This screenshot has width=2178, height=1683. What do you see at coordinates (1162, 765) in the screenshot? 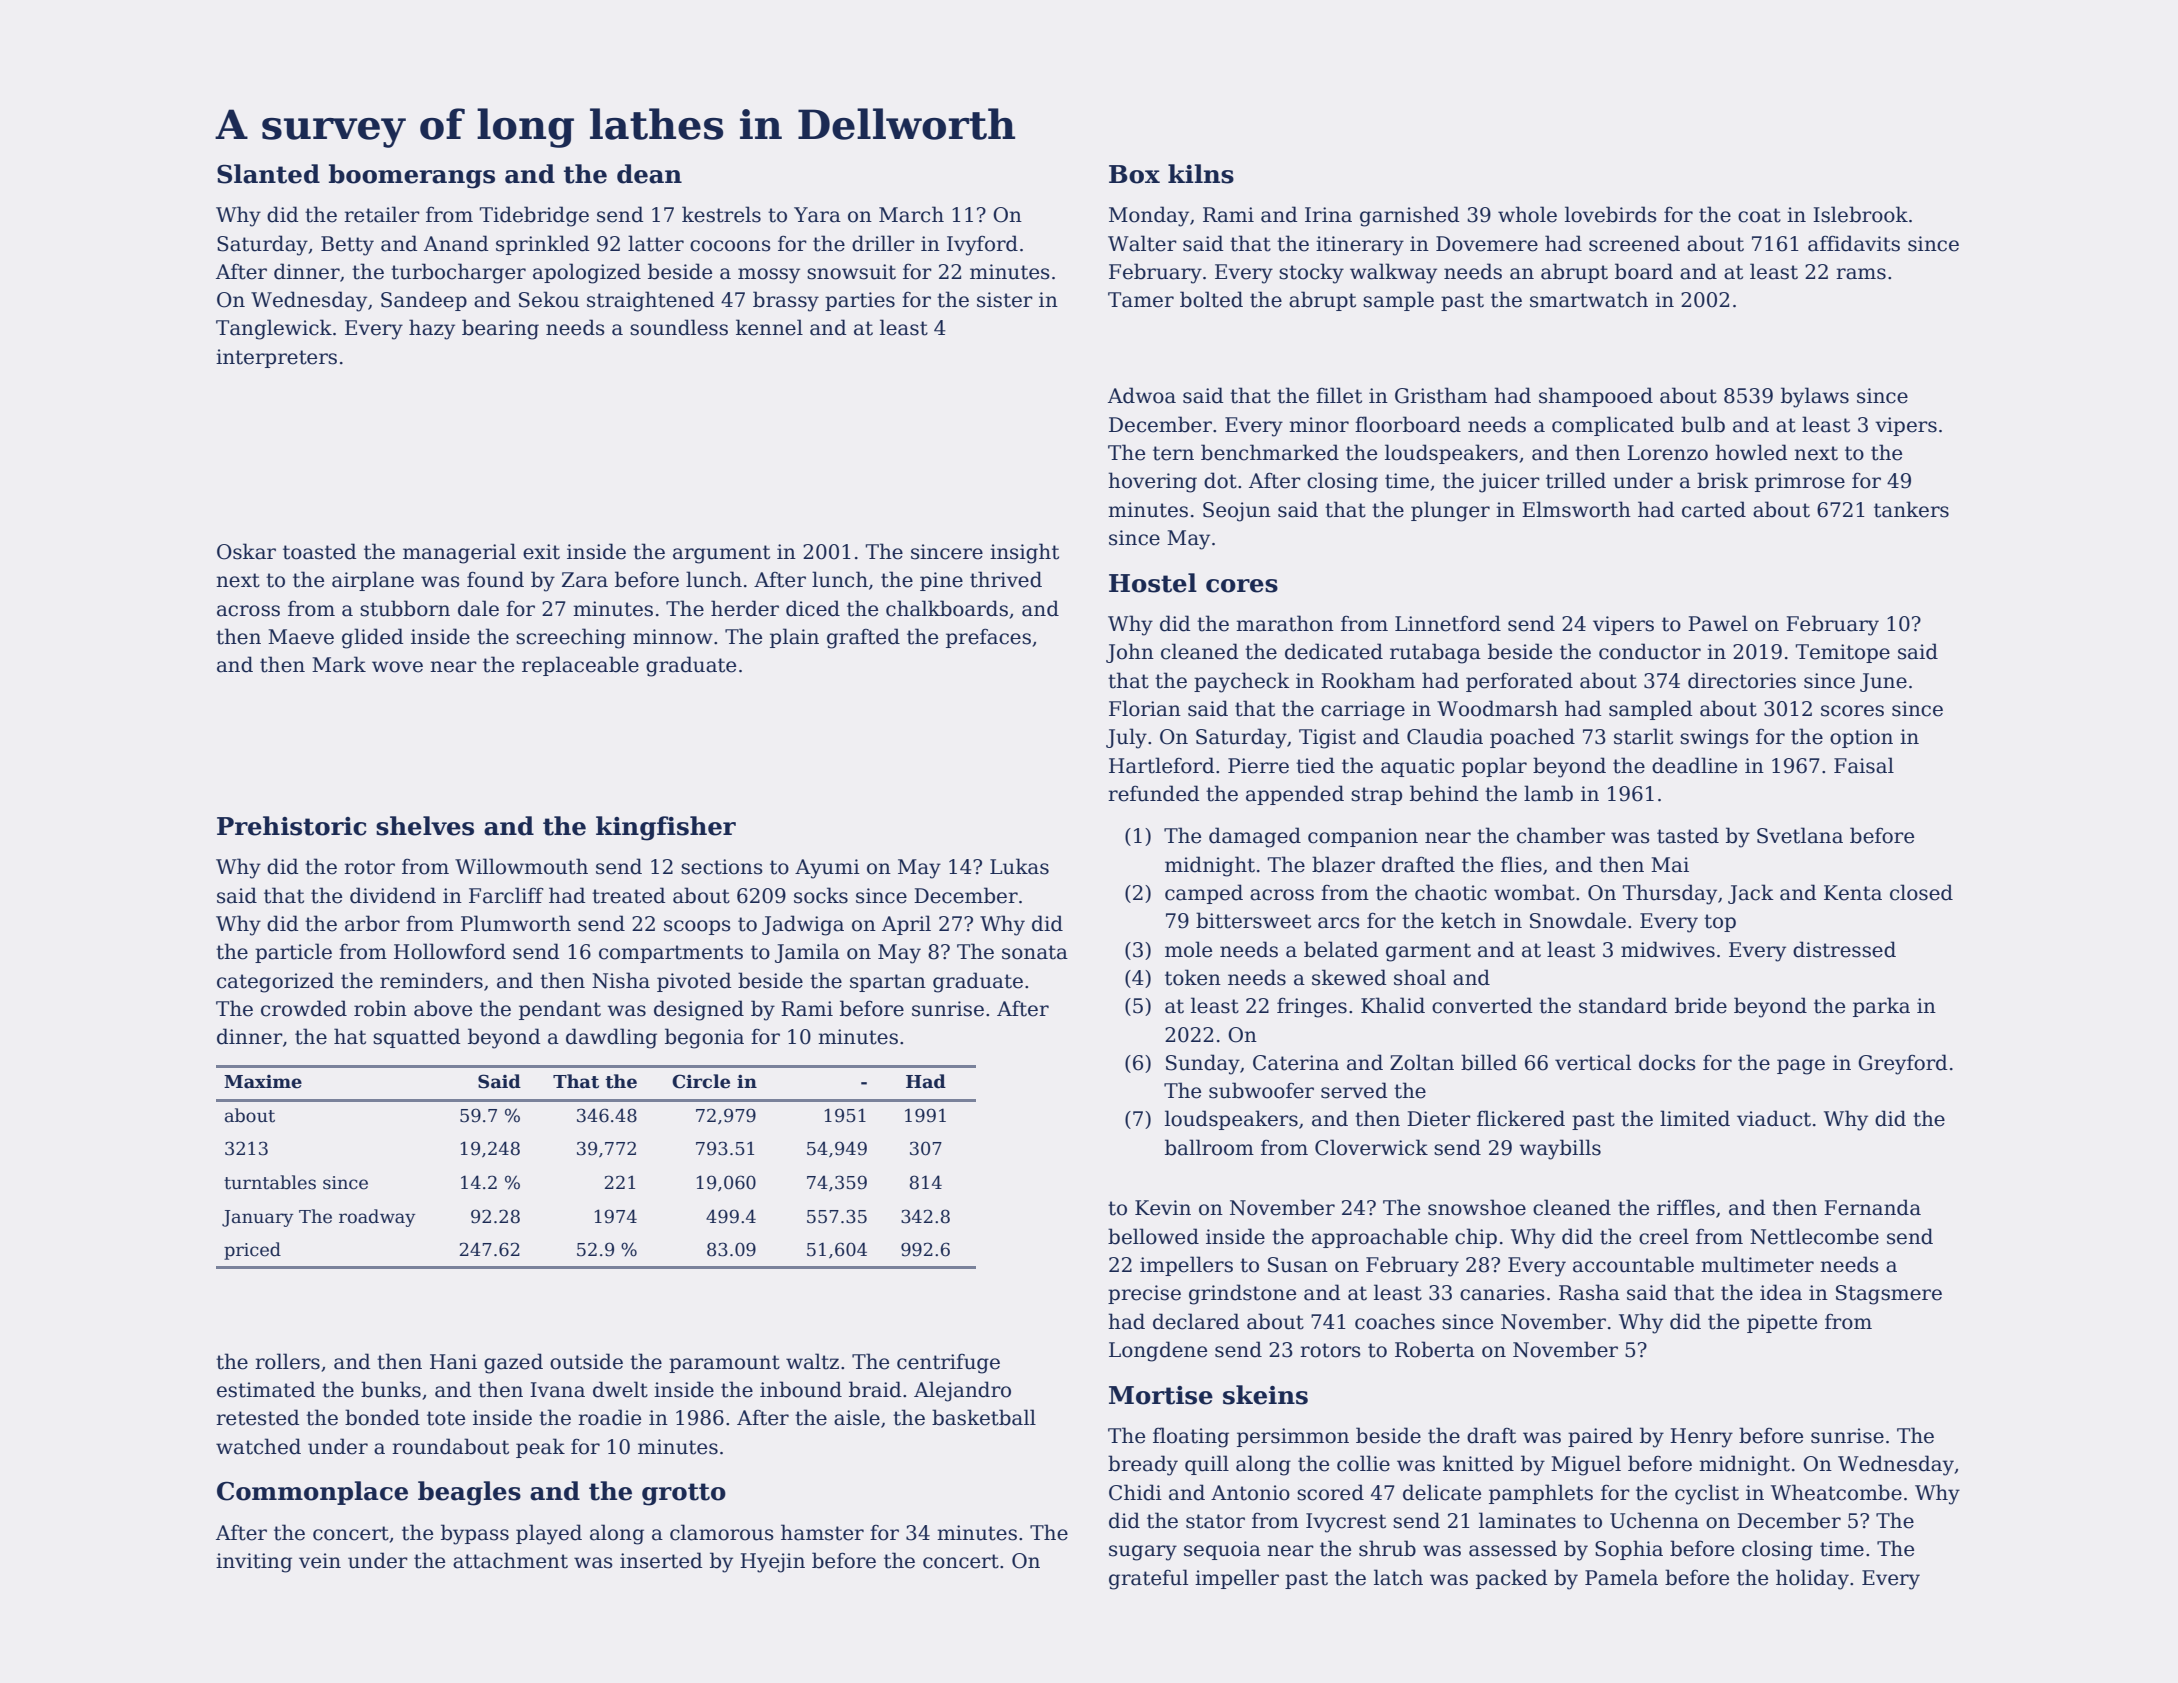
I see `Hartleford` at bounding box center [1162, 765].
